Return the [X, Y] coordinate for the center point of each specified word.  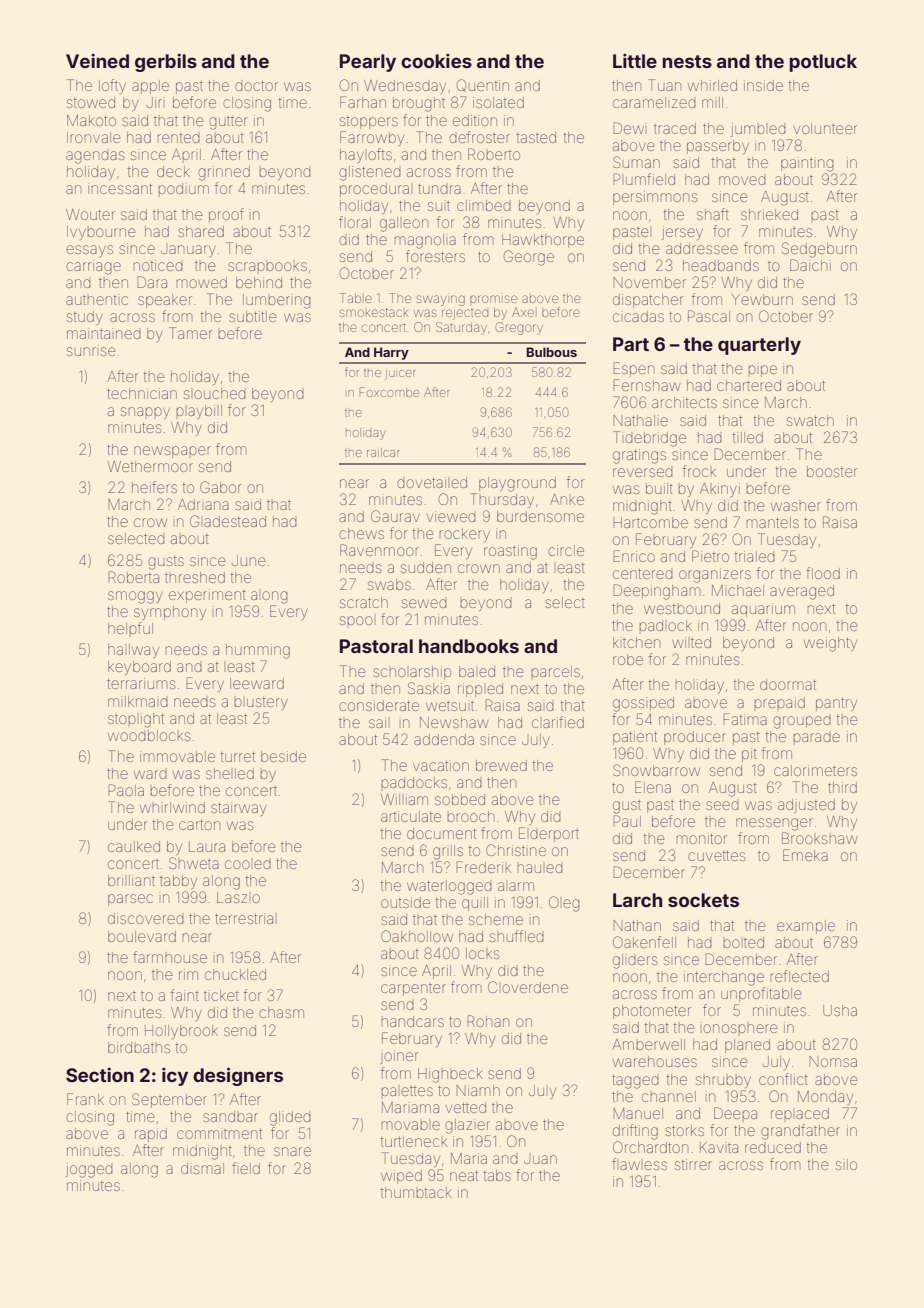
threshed [195, 577]
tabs [497, 1175]
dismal [202, 1168]
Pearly [368, 63]
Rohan [488, 1021]
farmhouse [170, 957]
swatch [810, 420]
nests [687, 61]
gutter [228, 123]
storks [684, 1130]
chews [361, 533]
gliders [635, 961]
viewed [451, 516]
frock [699, 471]
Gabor [220, 487]
